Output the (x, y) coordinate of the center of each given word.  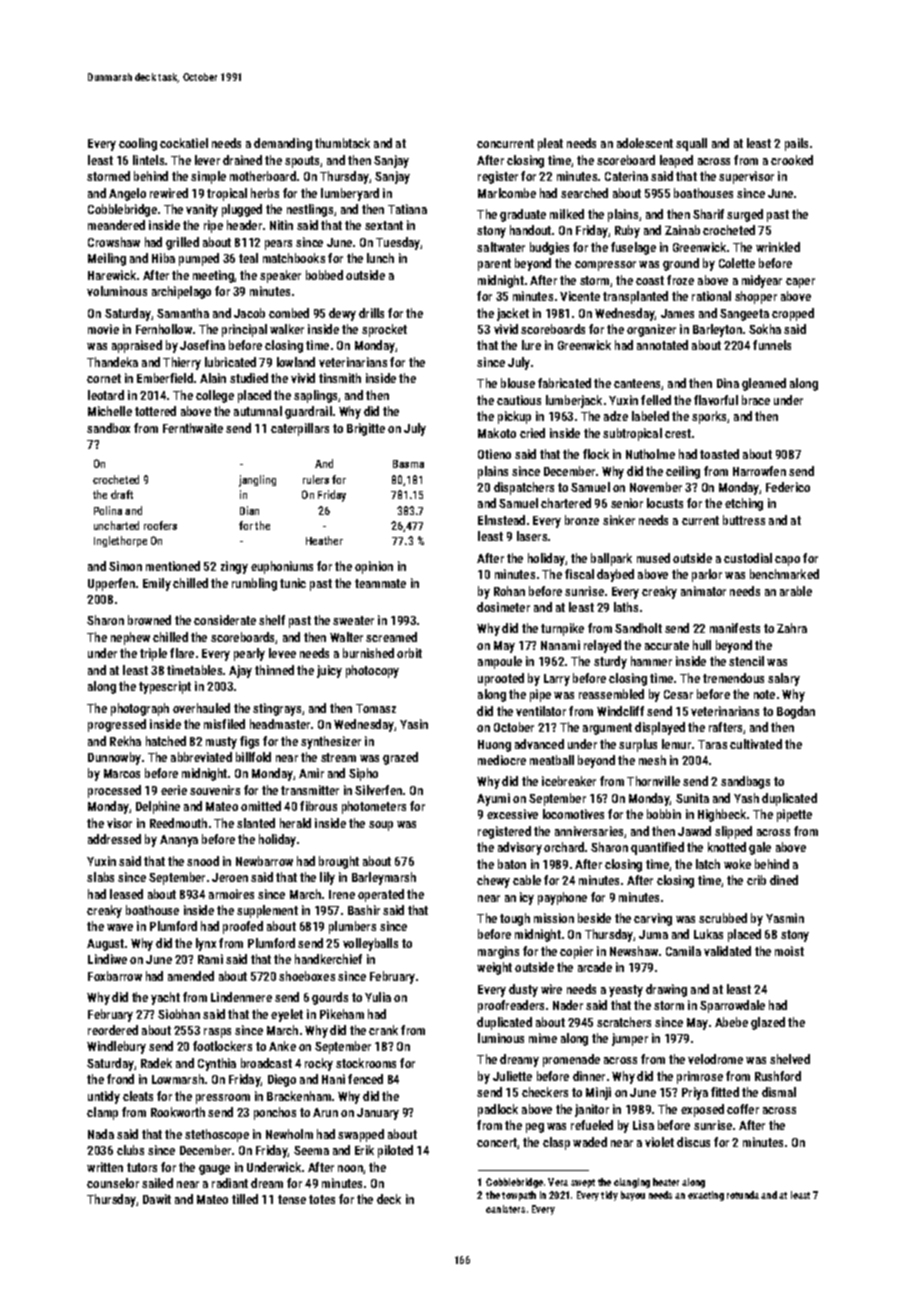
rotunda (743, 1195)
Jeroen (230, 877)
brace (756, 400)
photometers (374, 807)
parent (494, 265)
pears (278, 245)
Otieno (494, 454)
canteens (638, 384)
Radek (156, 1063)
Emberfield (165, 378)
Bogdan (796, 712)
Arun (325, 1112)
